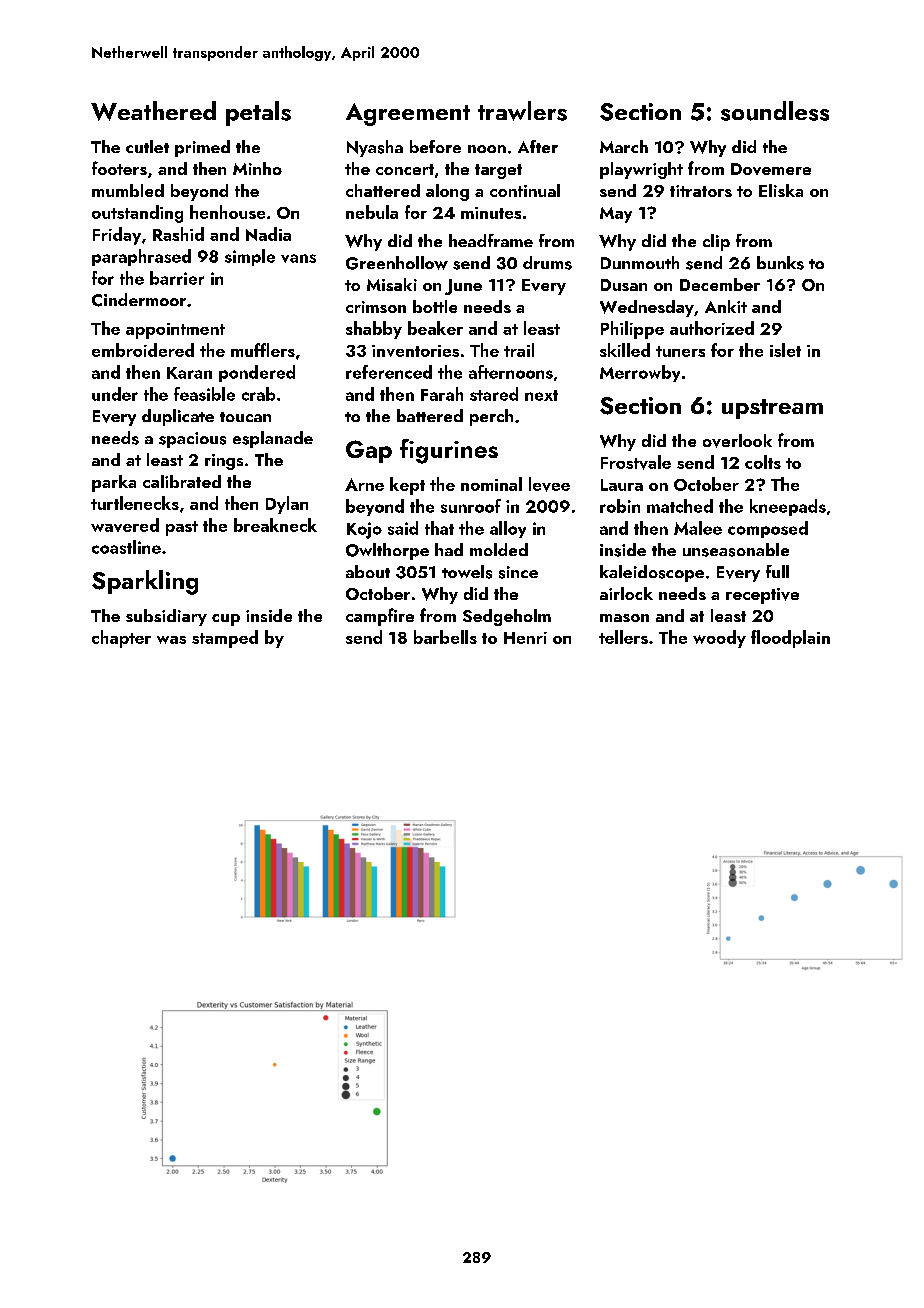 This screenshot has height=1308, width=924. Describe the element at coordinates (415, 351) in the screenshot. I see `inventories` at that location.
